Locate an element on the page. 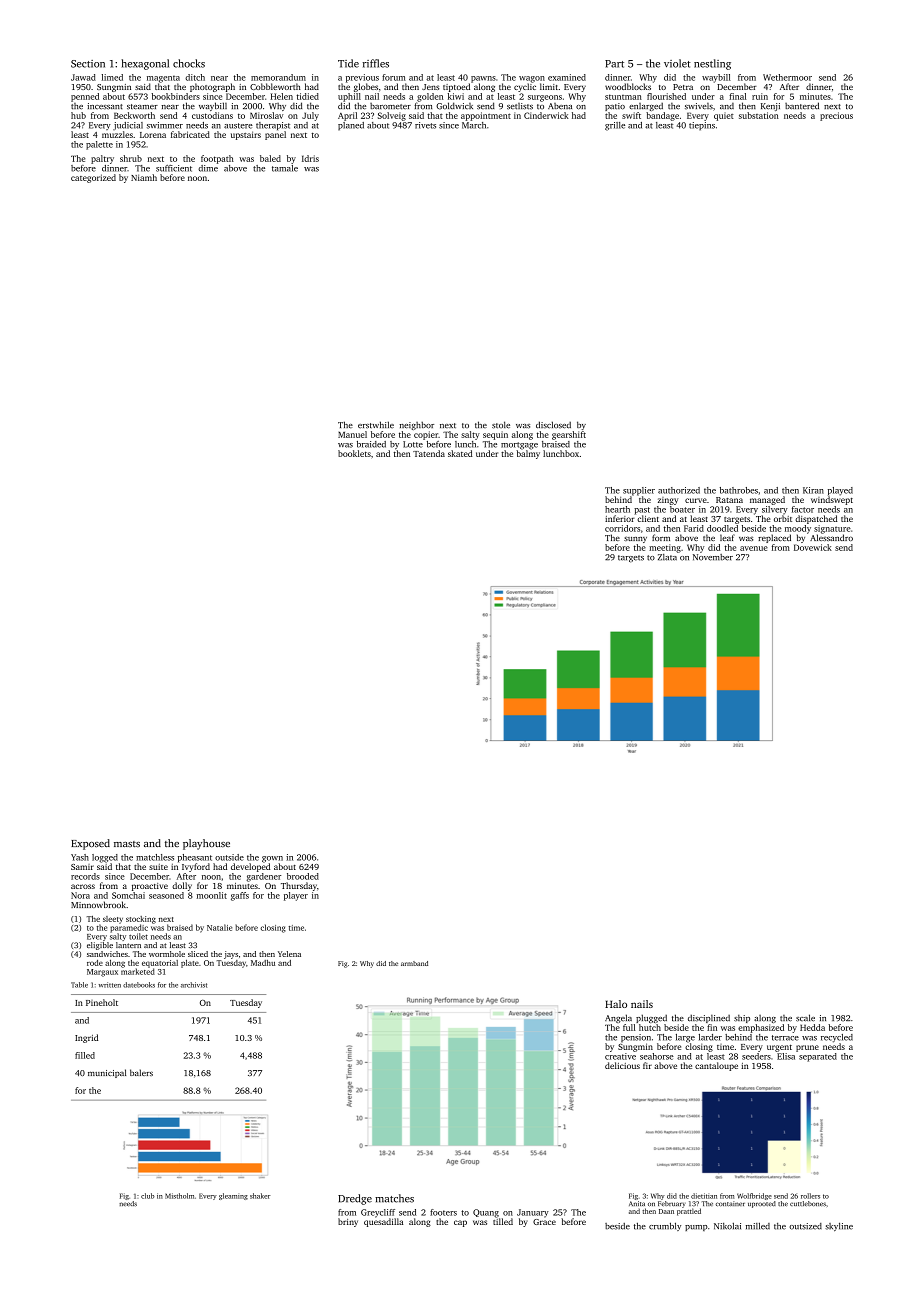  brooded is located at coordinates (303, 876).
